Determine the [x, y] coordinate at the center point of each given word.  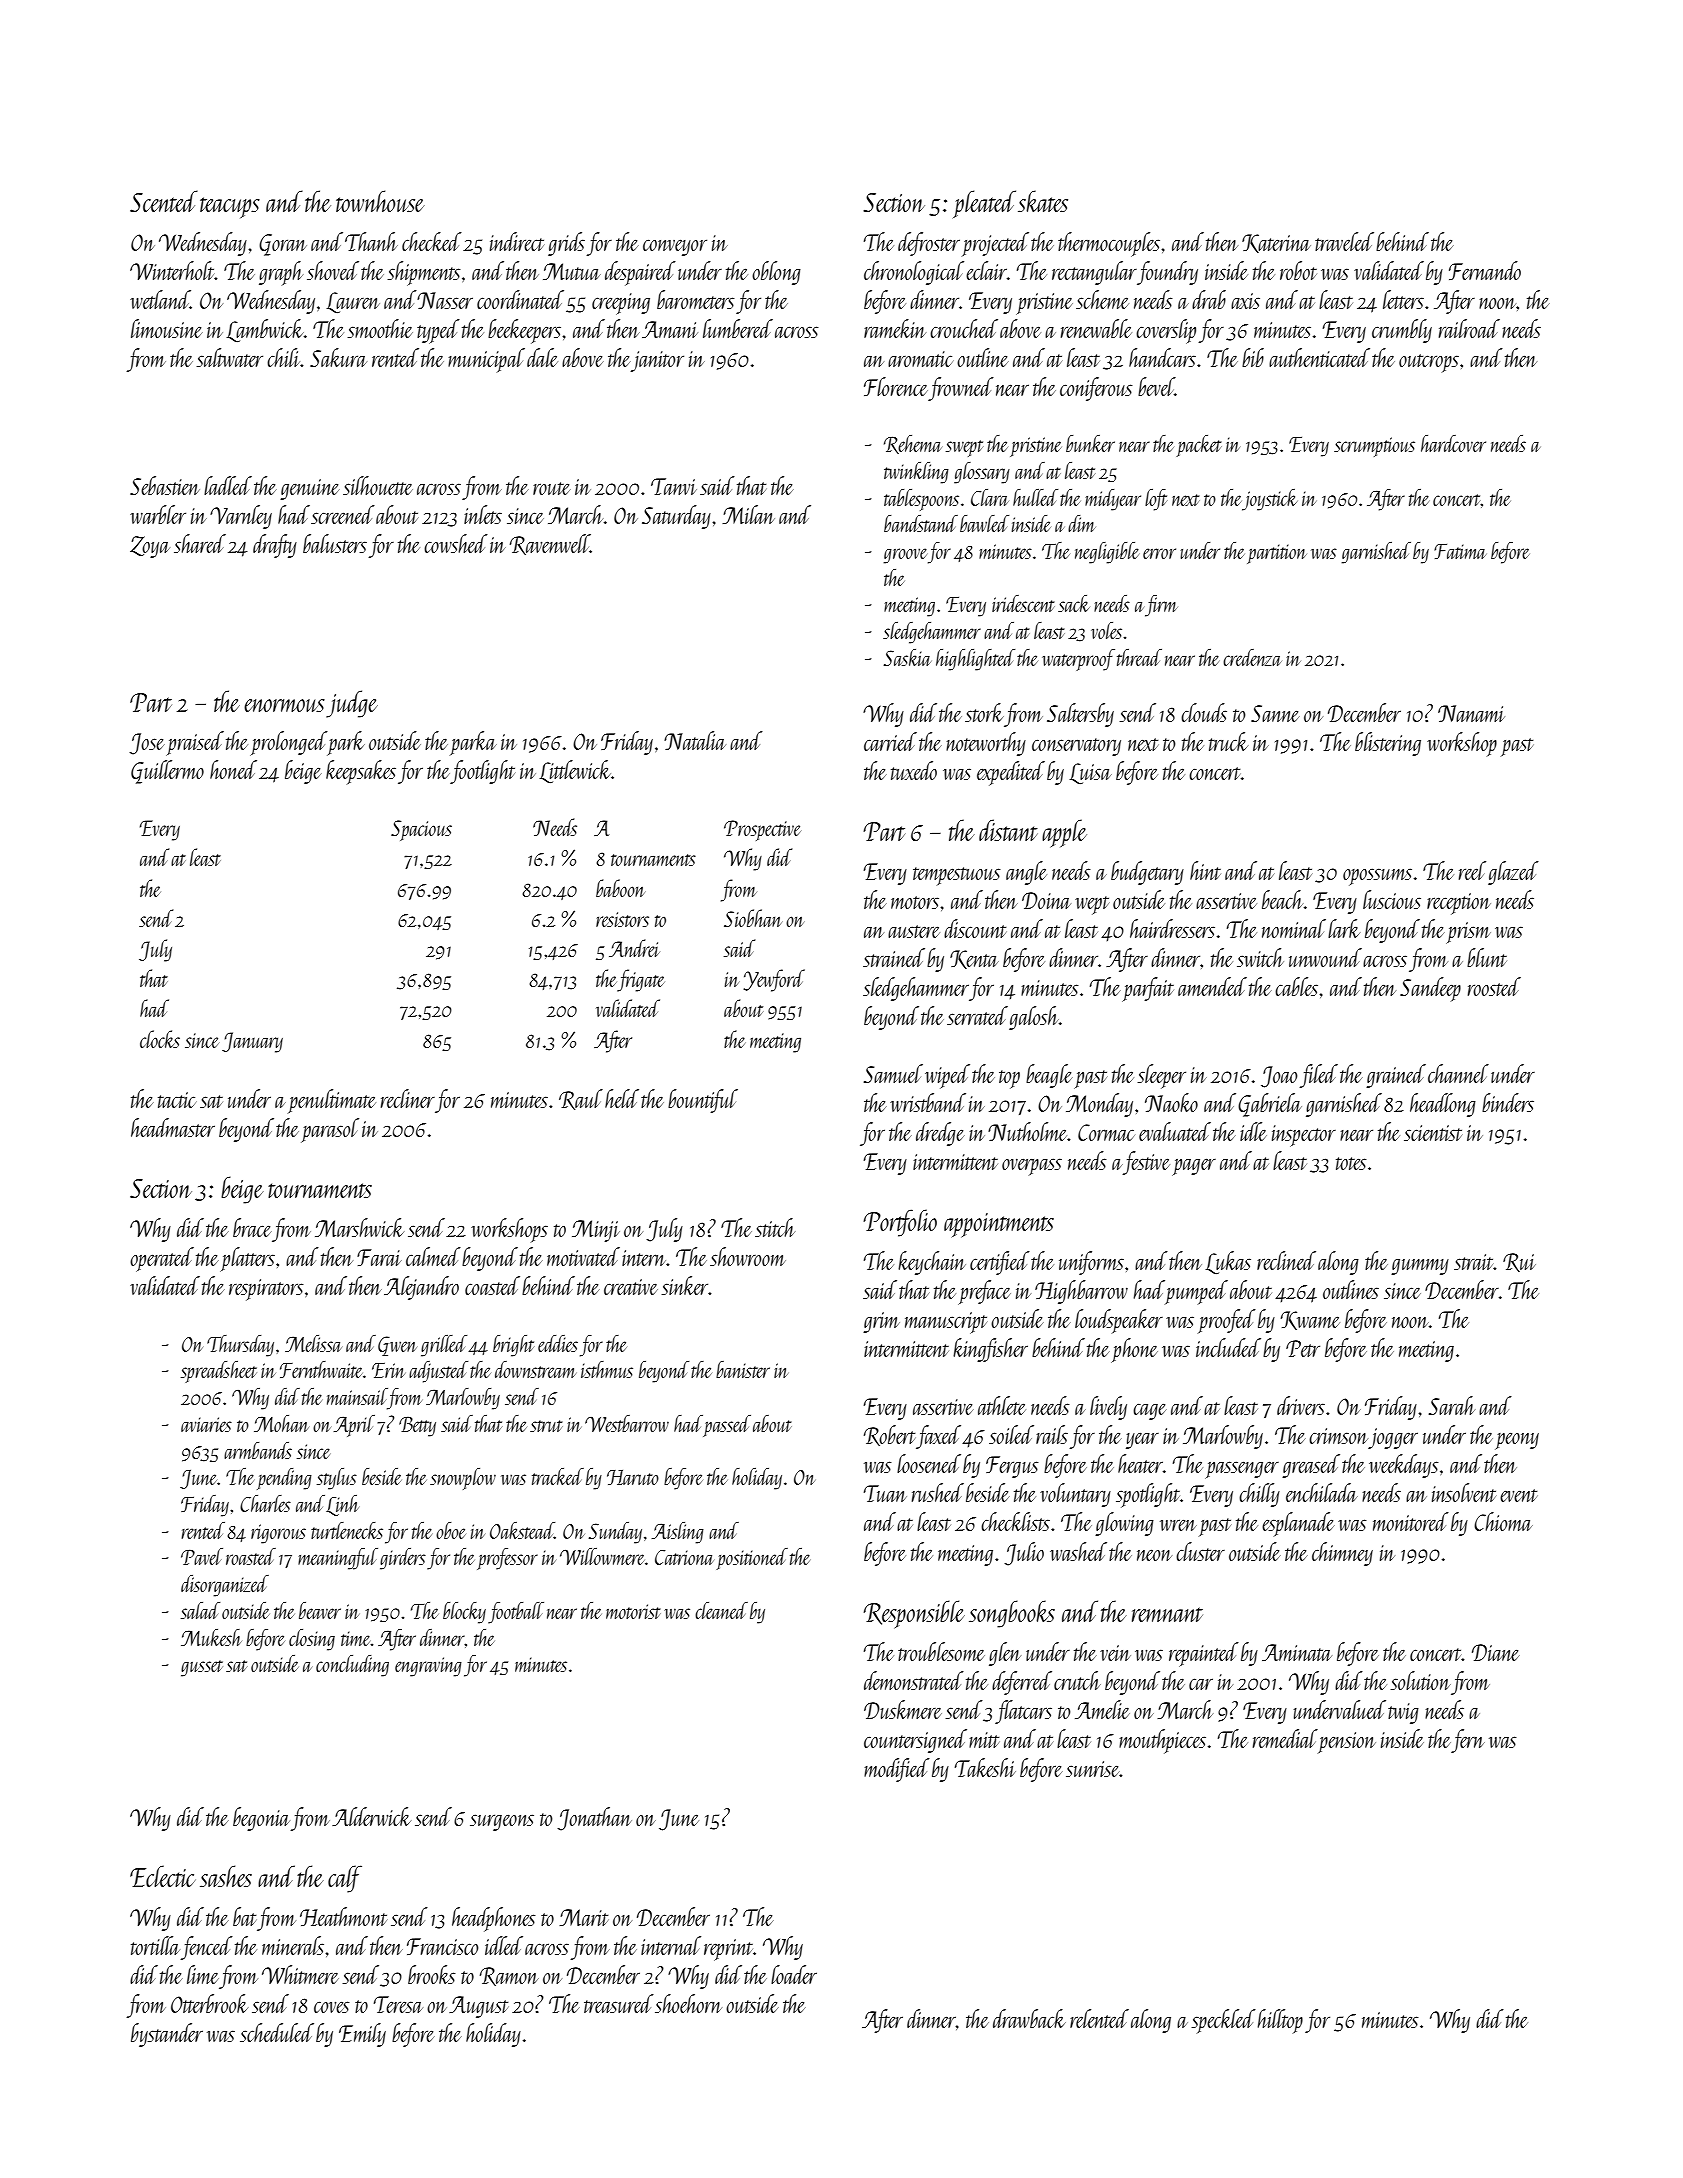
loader [794, 1974]
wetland [160, 299]
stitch [775, 1227]
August [478, 2007]
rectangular [1094, 273]
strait [1474, 1262]
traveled [1344, 241]
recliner [408, 1098]
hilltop [1280, 2021]
